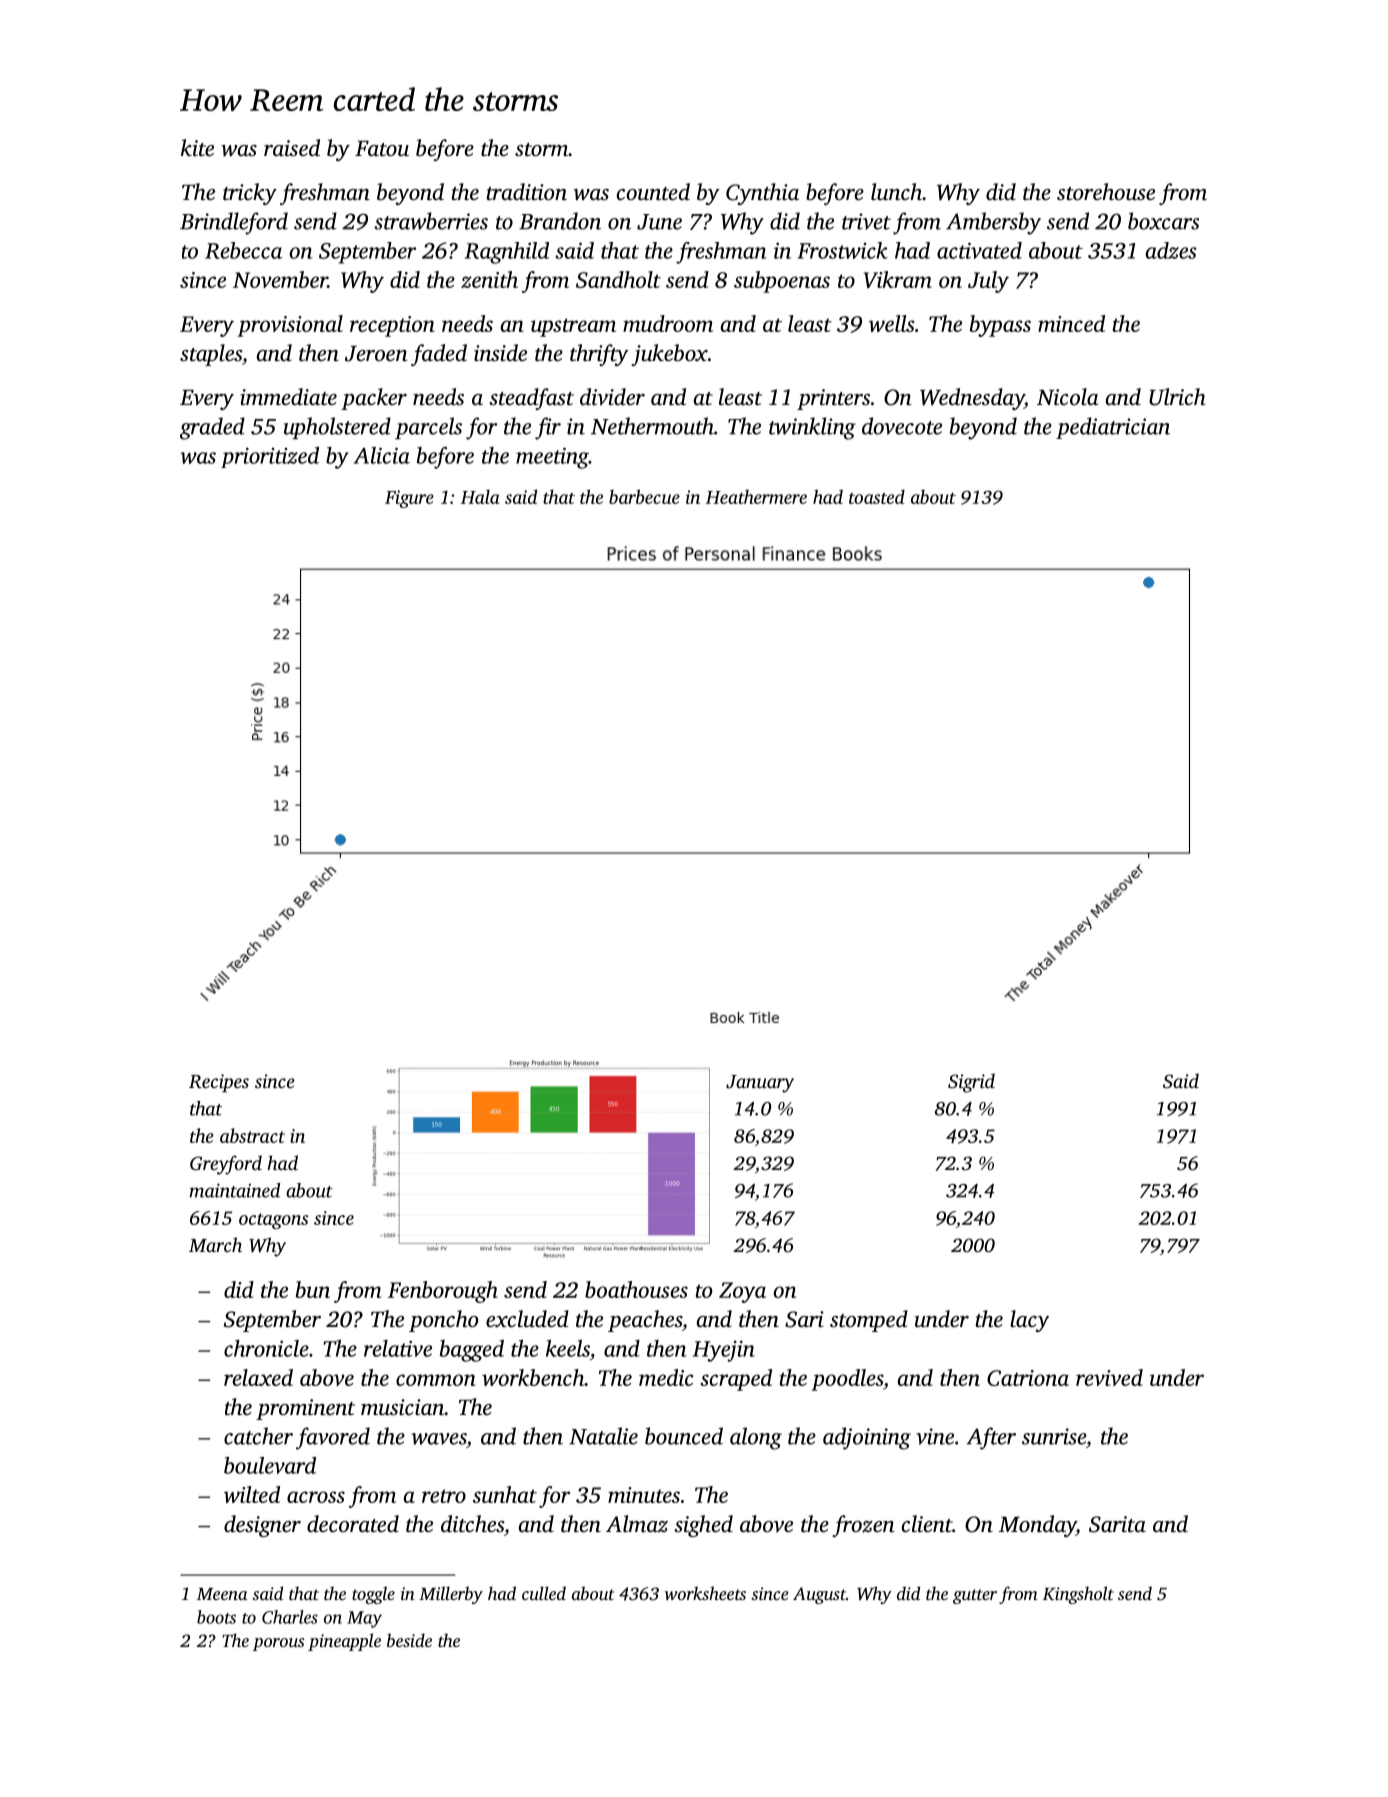 The image size is (1388, 1797). I want to click on prioritized, so click(270, 457).
